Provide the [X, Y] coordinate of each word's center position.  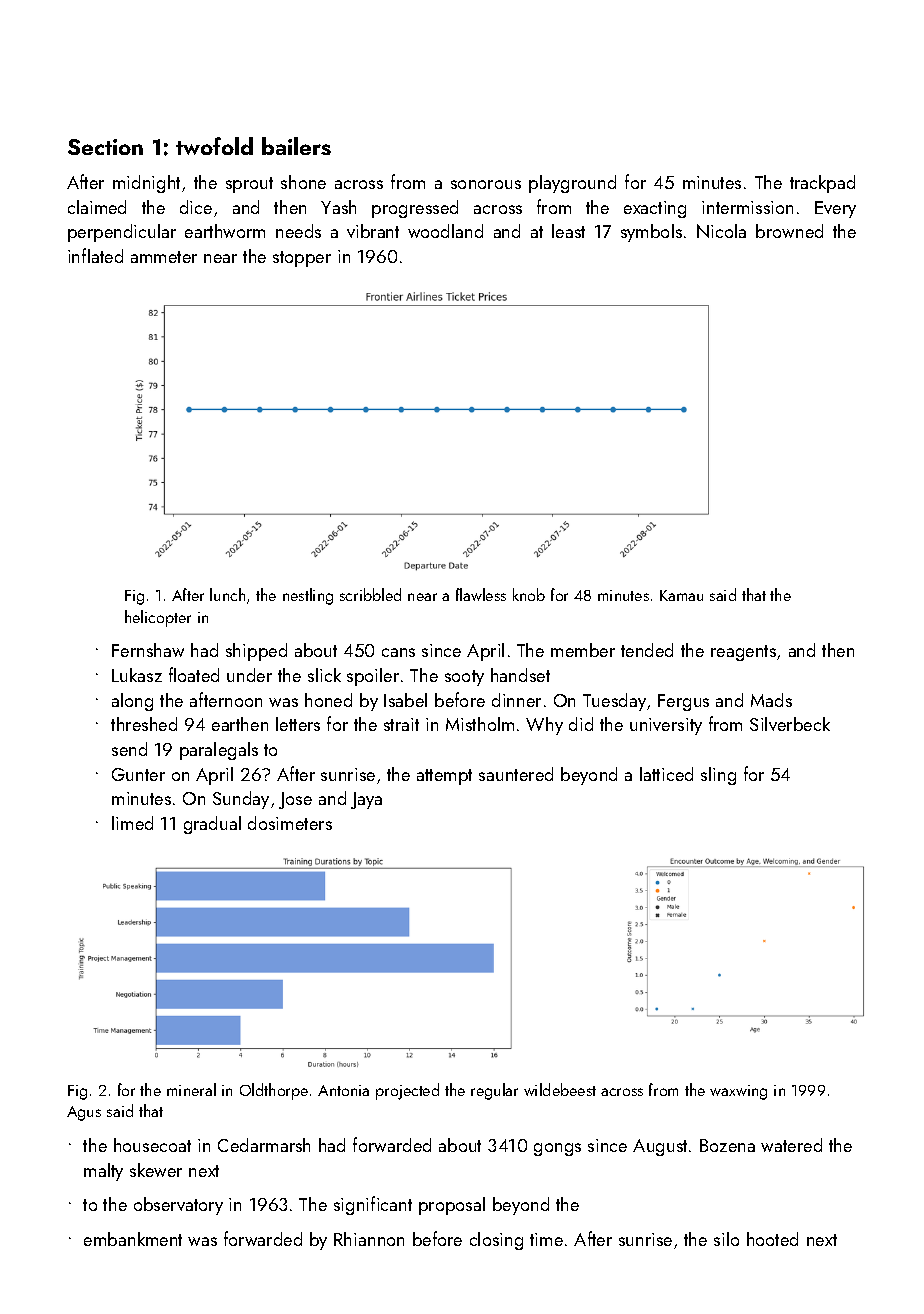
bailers [296, 146]
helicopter [158, 618]
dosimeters [290, 823]
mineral [191, 1089]
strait [401, 724]
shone [303, 182]
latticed [666, 774]
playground [572, 184]
